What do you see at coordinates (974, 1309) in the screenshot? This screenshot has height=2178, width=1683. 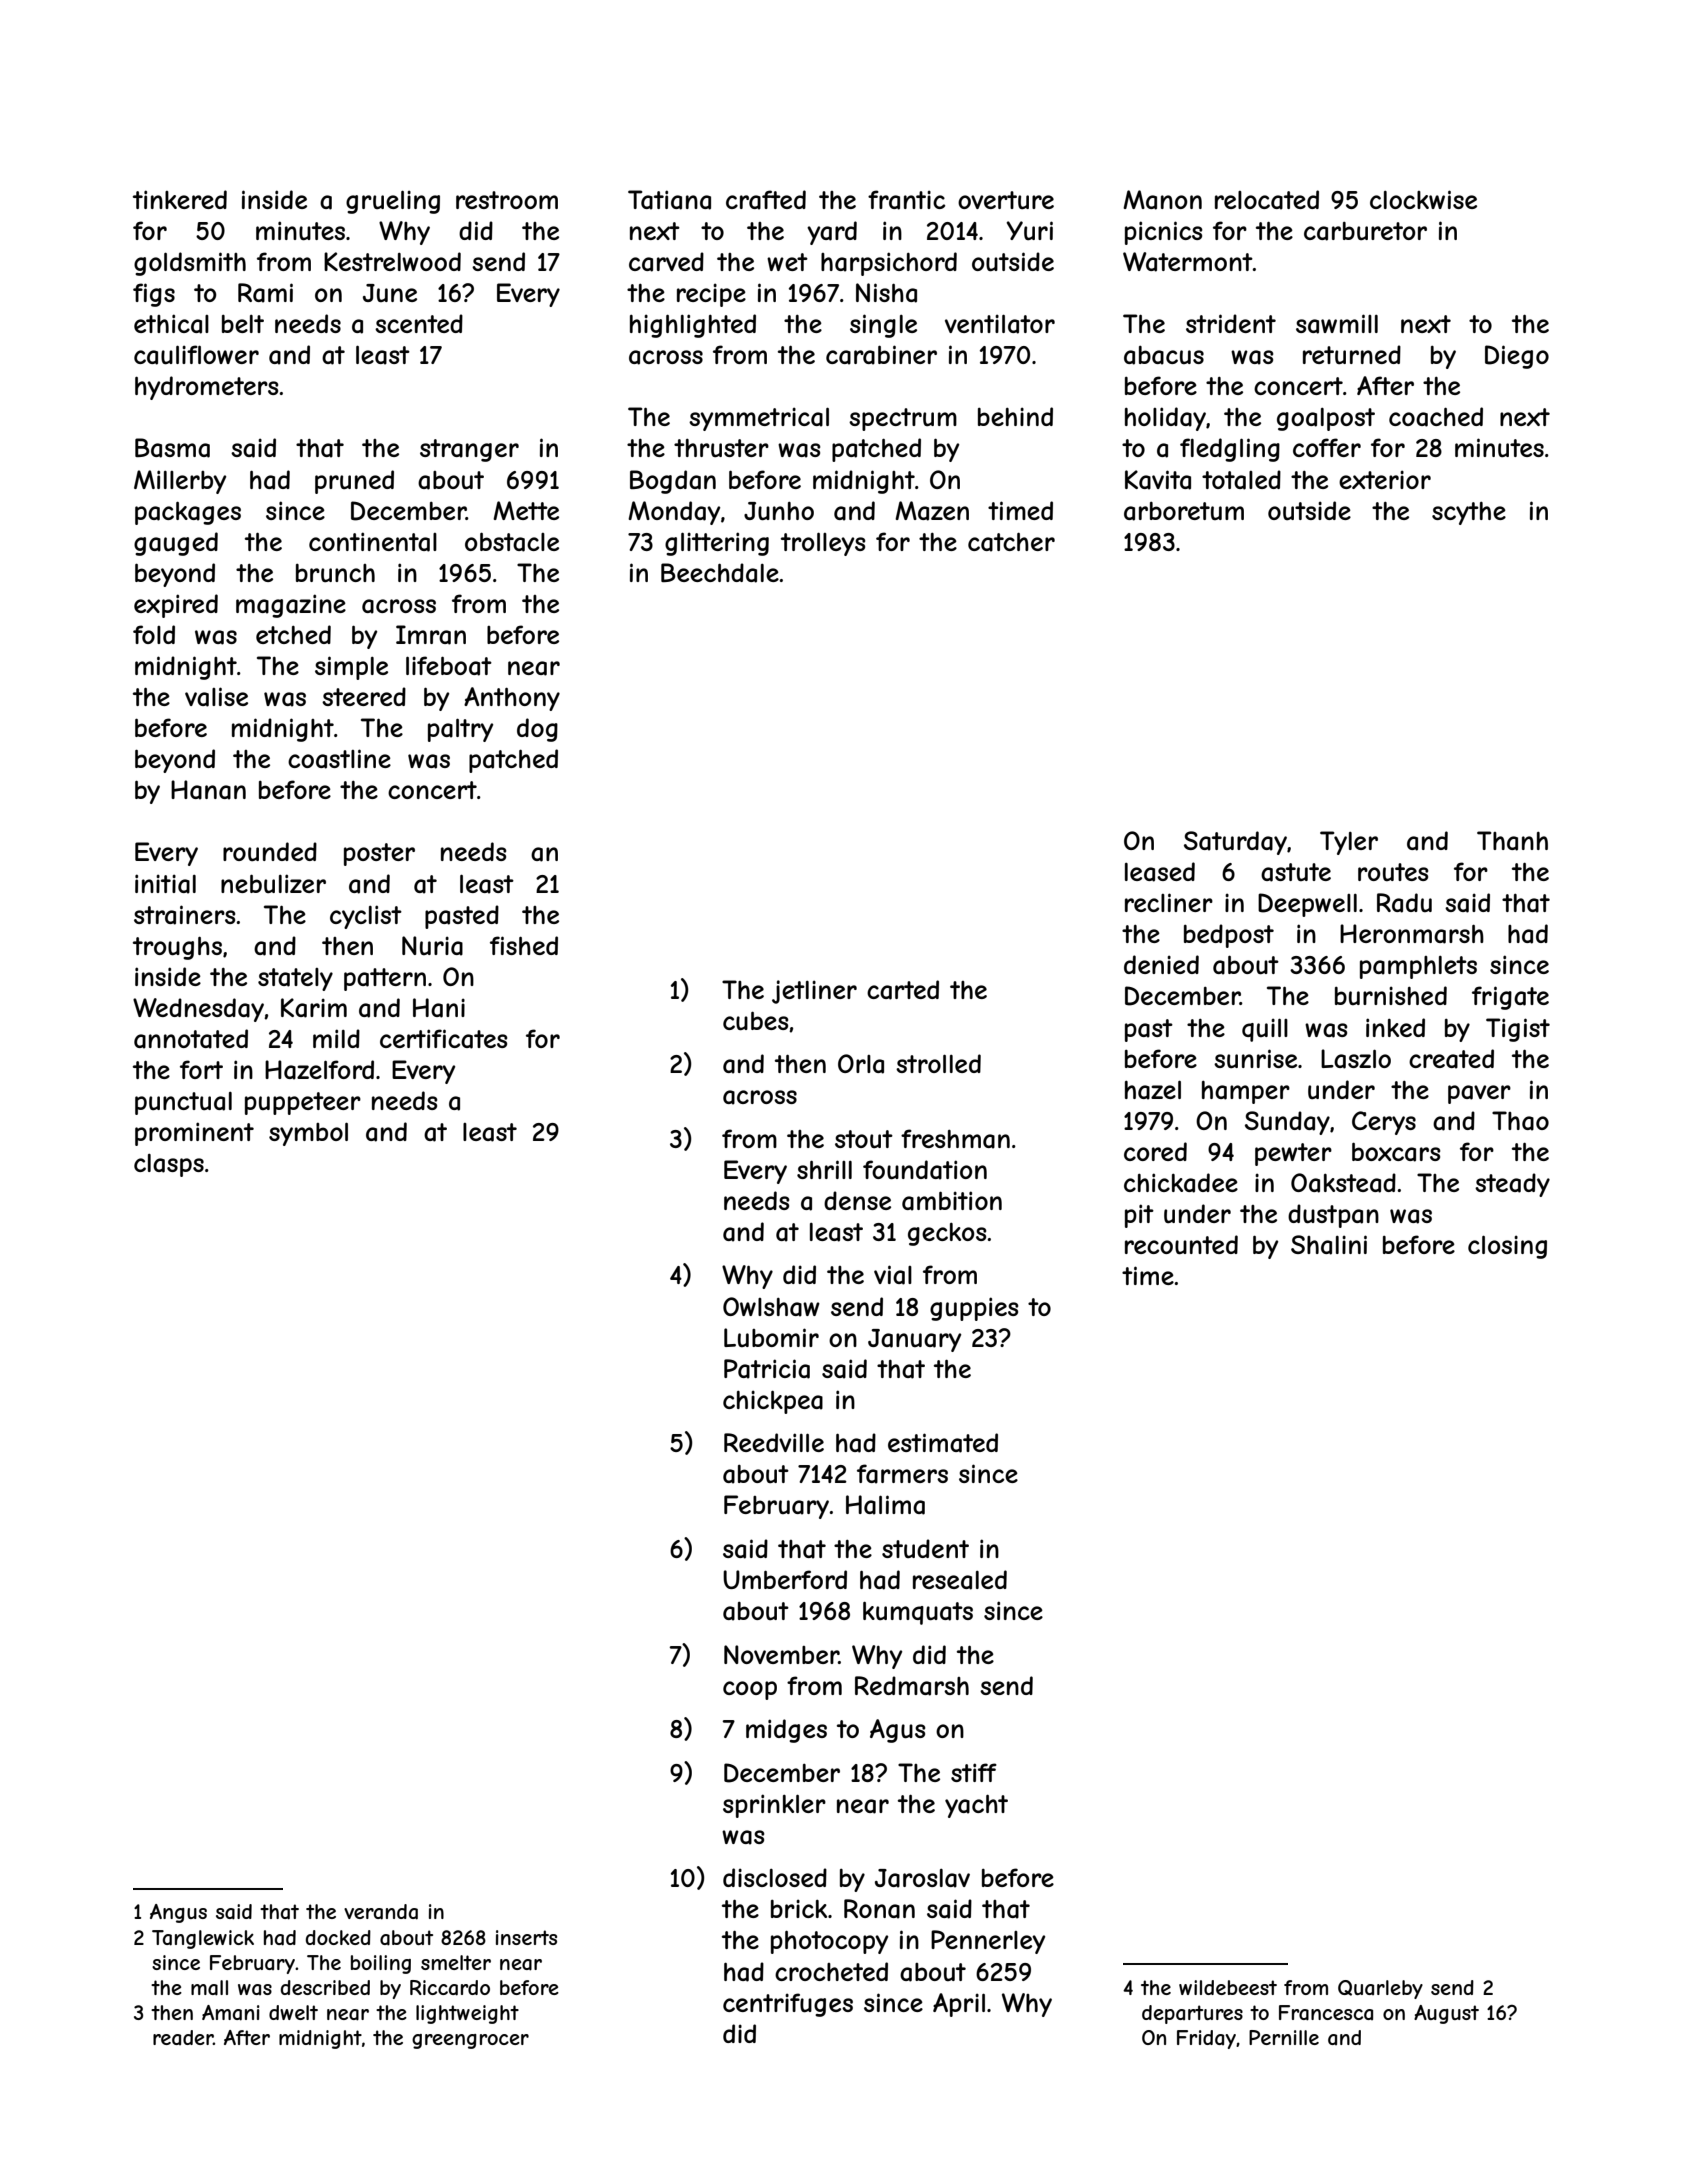 I see `guppies` at bounding box center [974, 1309].
